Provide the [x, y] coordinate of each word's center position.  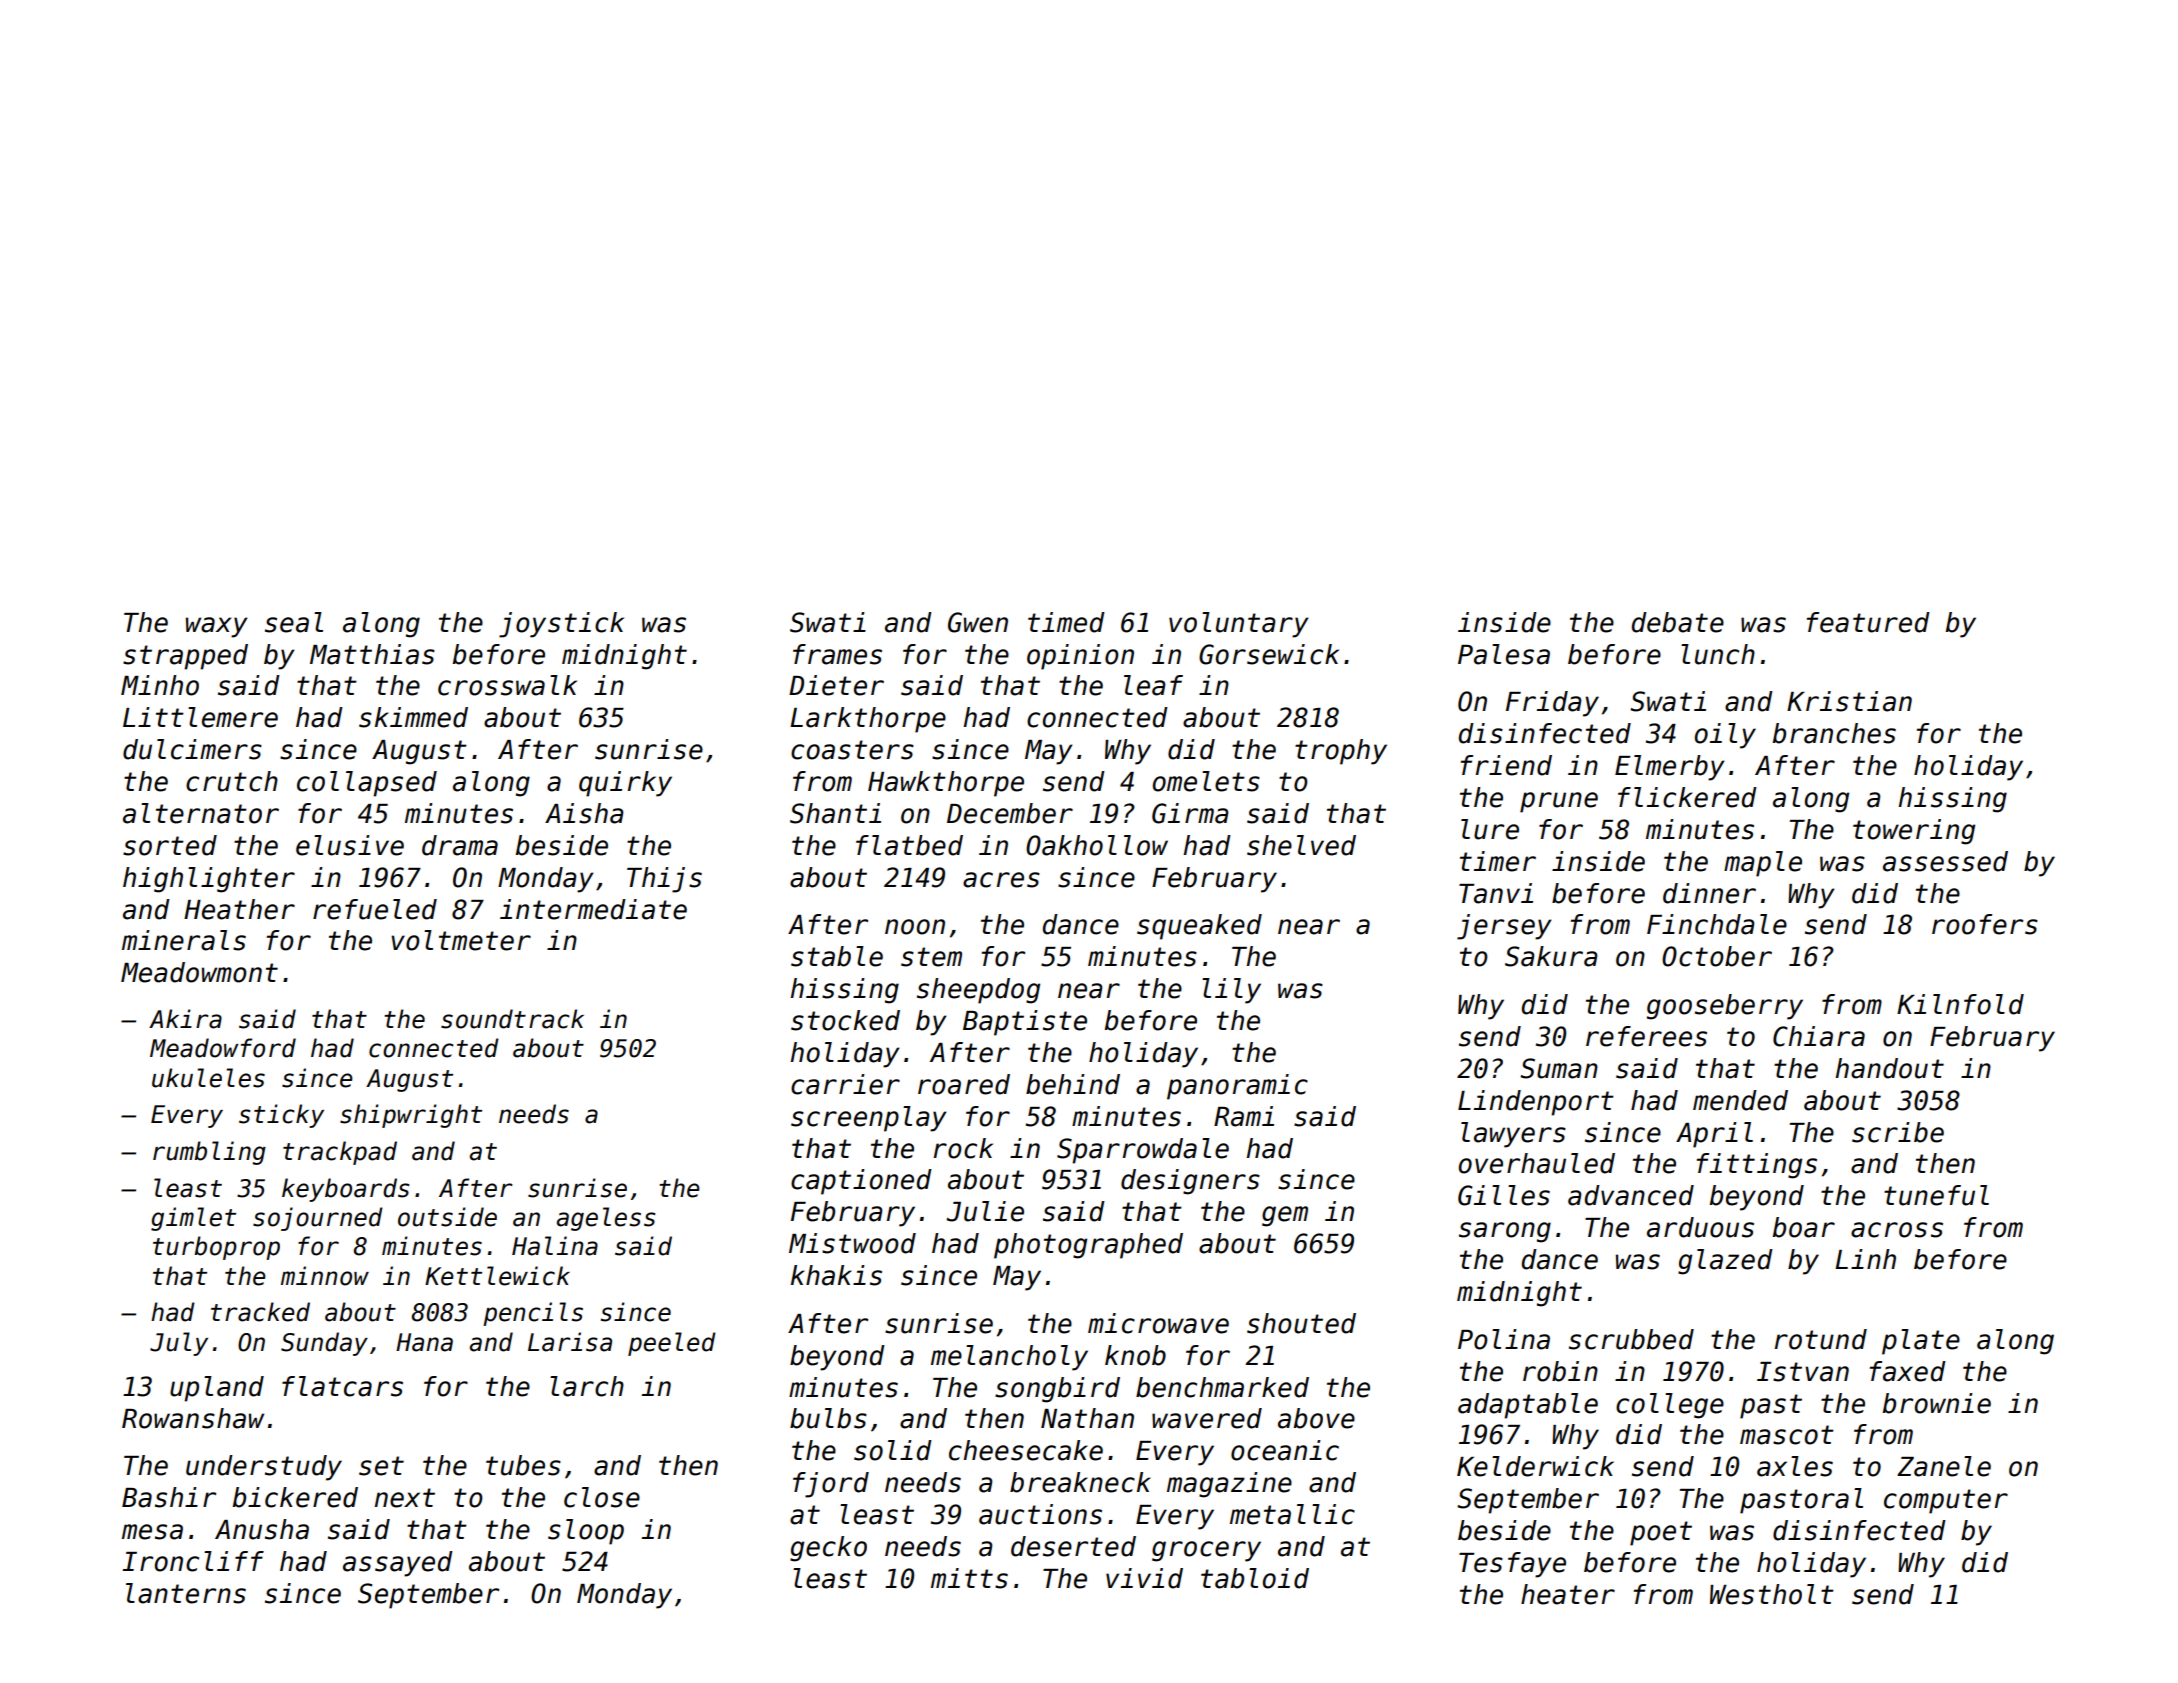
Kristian [1849, 701]
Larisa [570, 1342]
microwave [1158, 1323]
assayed [398, 1564]
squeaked [1199, 927]
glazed [1725, 1262]
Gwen [978, 622]
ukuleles [208, 1078]
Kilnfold [1960, 1004]
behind [1073, 1084]
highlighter [209, 880]
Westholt [1772, 1594]
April [1714, 1135]
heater [1568, 1594]
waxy [217, 627]
